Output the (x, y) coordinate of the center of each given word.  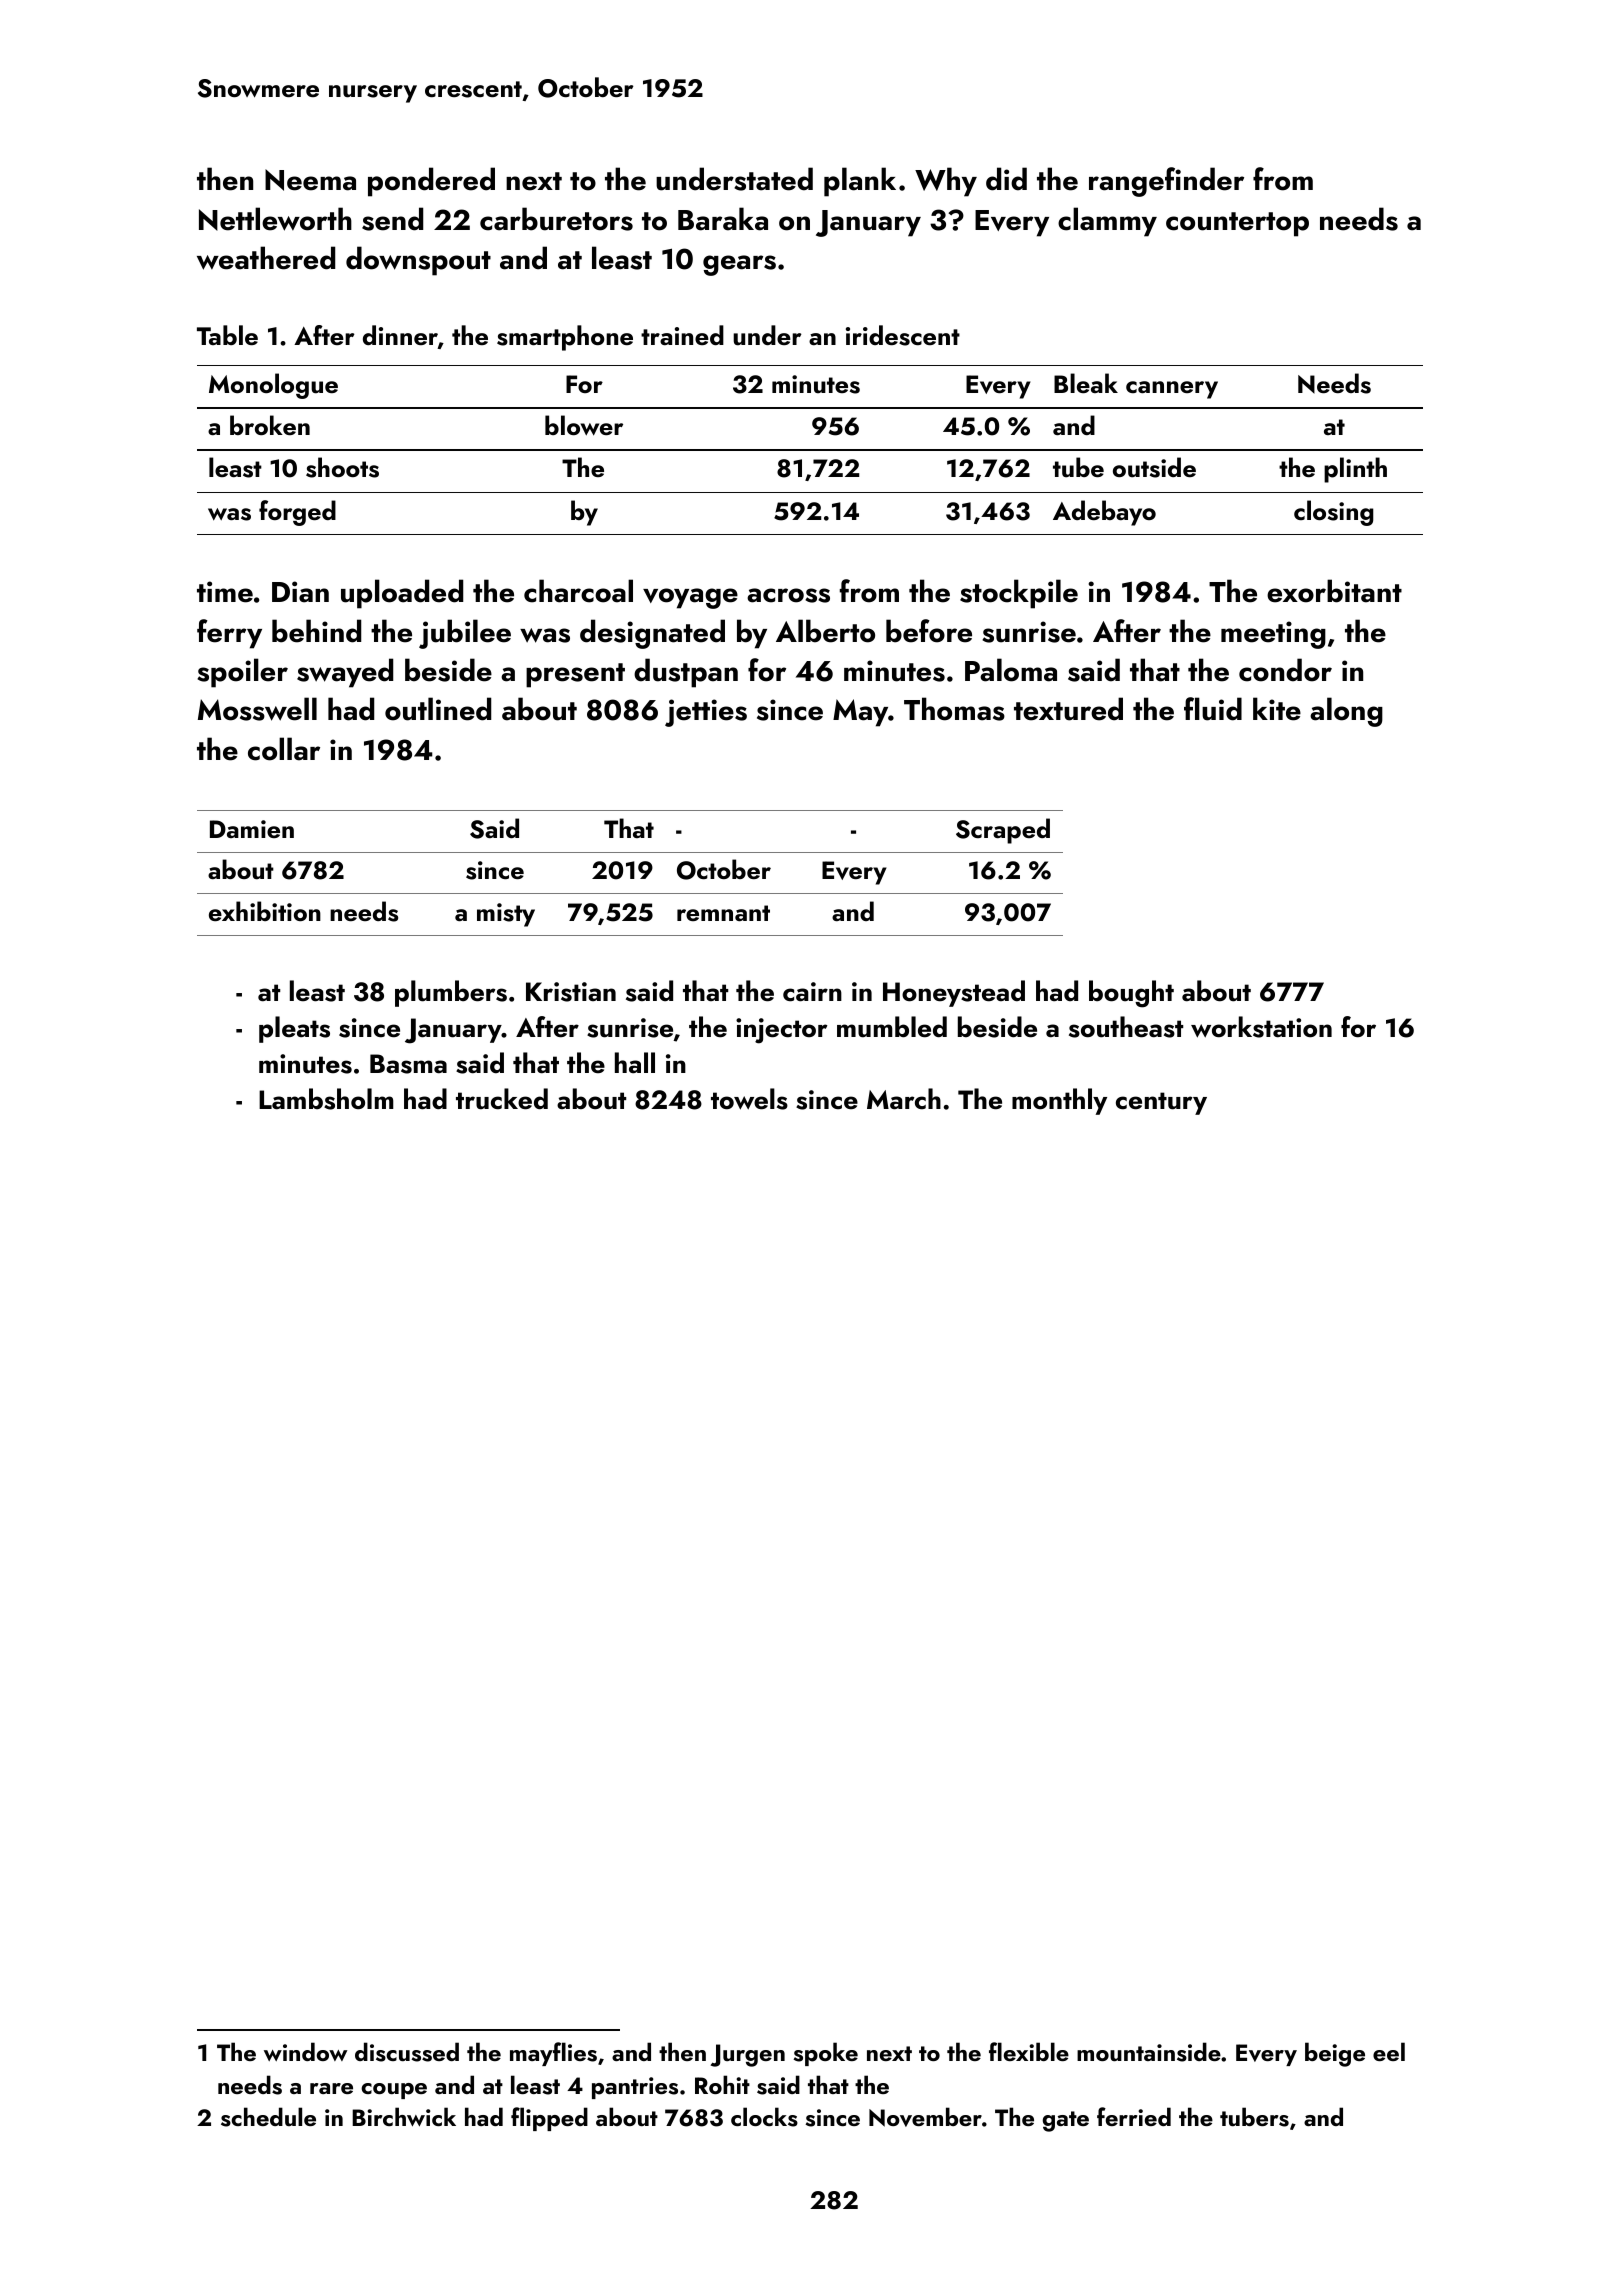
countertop (1237, 224)
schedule (268, 2117)
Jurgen (748, 2055)
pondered (431, 182)
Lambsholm (326, 1099)
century (1161, 1103)
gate (1066, 2121)
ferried (1134, 2116)
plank (860, 182)
